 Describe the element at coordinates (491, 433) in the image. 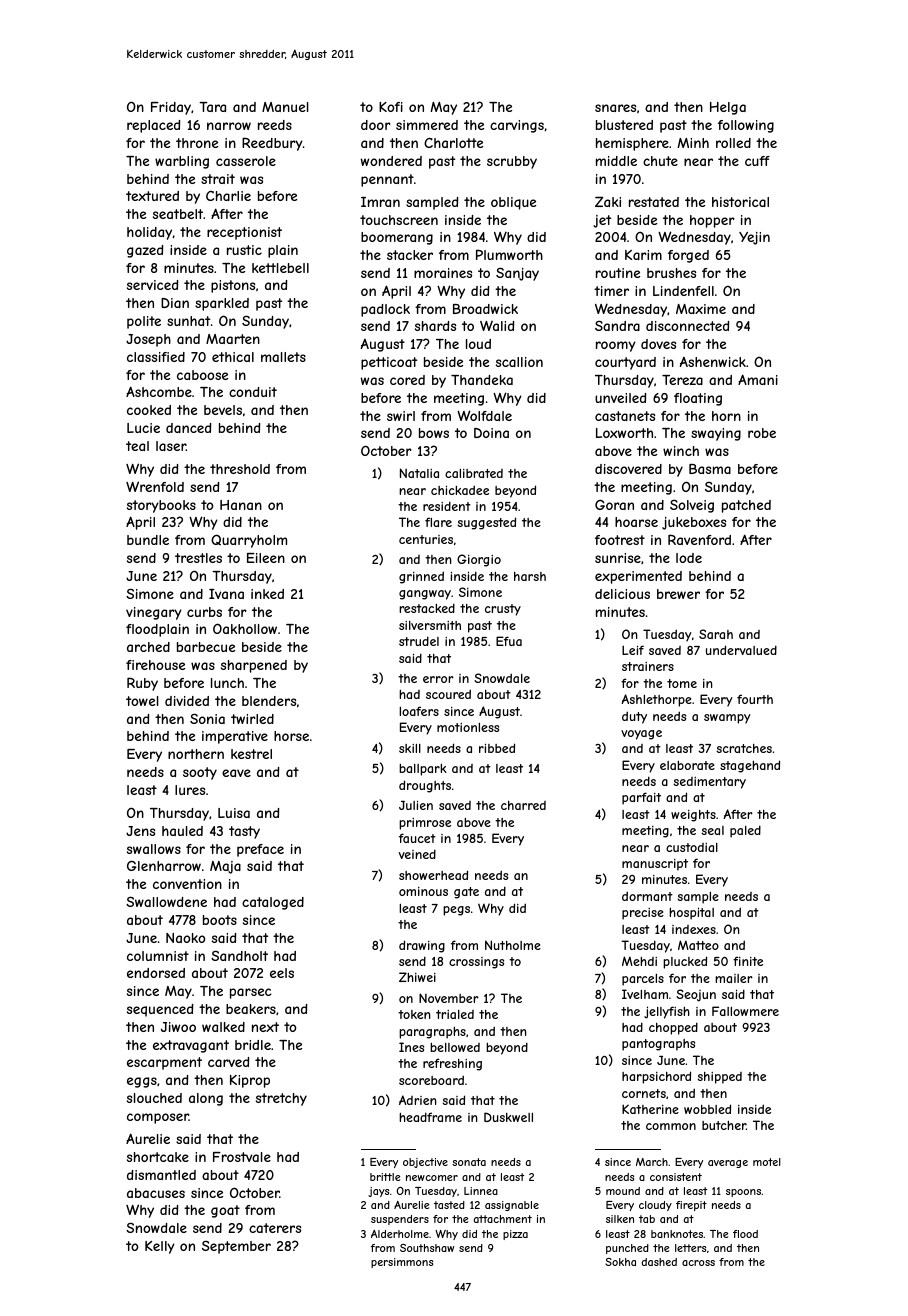

I see `Doina` at that location.
